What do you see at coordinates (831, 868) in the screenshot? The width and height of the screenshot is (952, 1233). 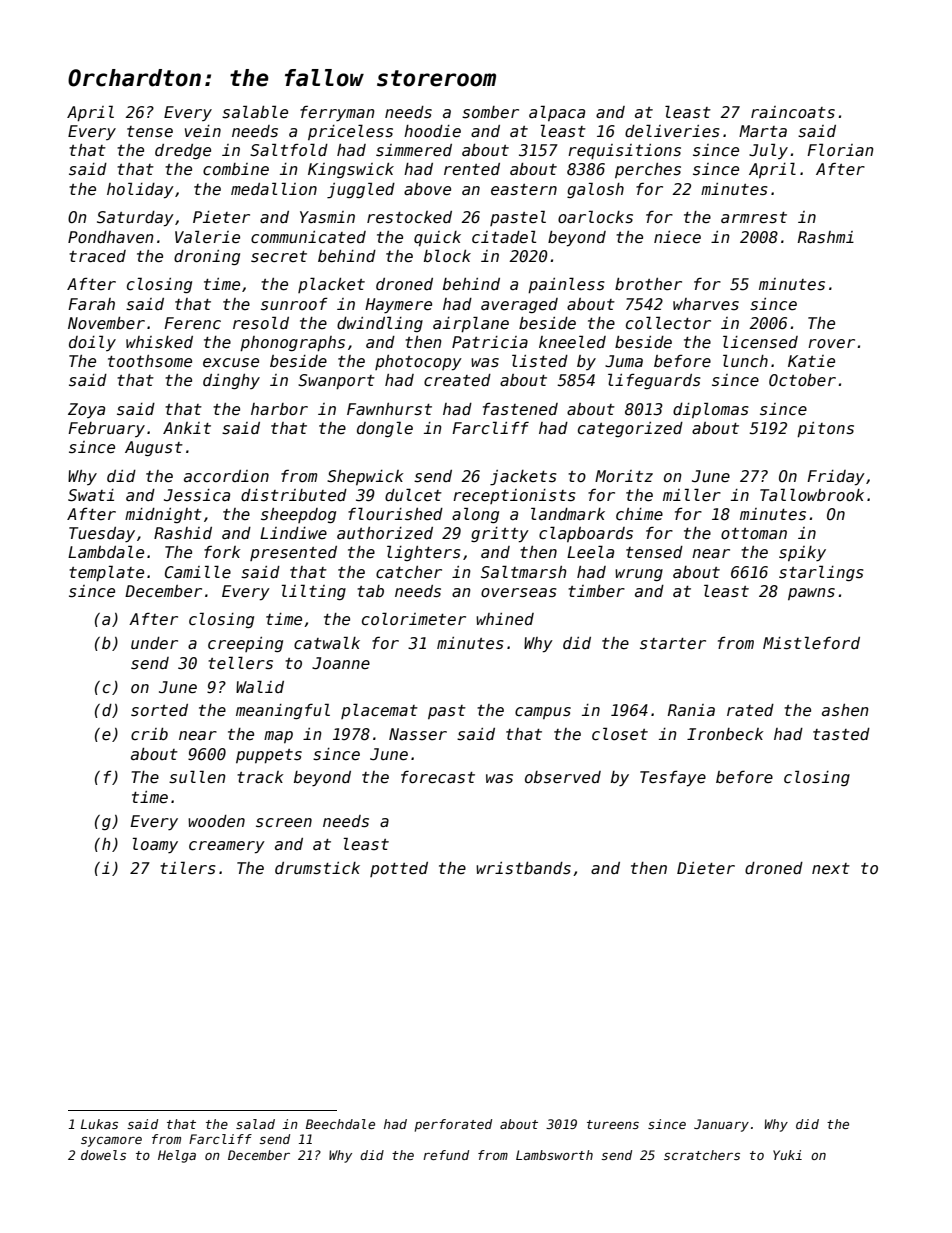 I see `next` at bounding box center [831, 868].
